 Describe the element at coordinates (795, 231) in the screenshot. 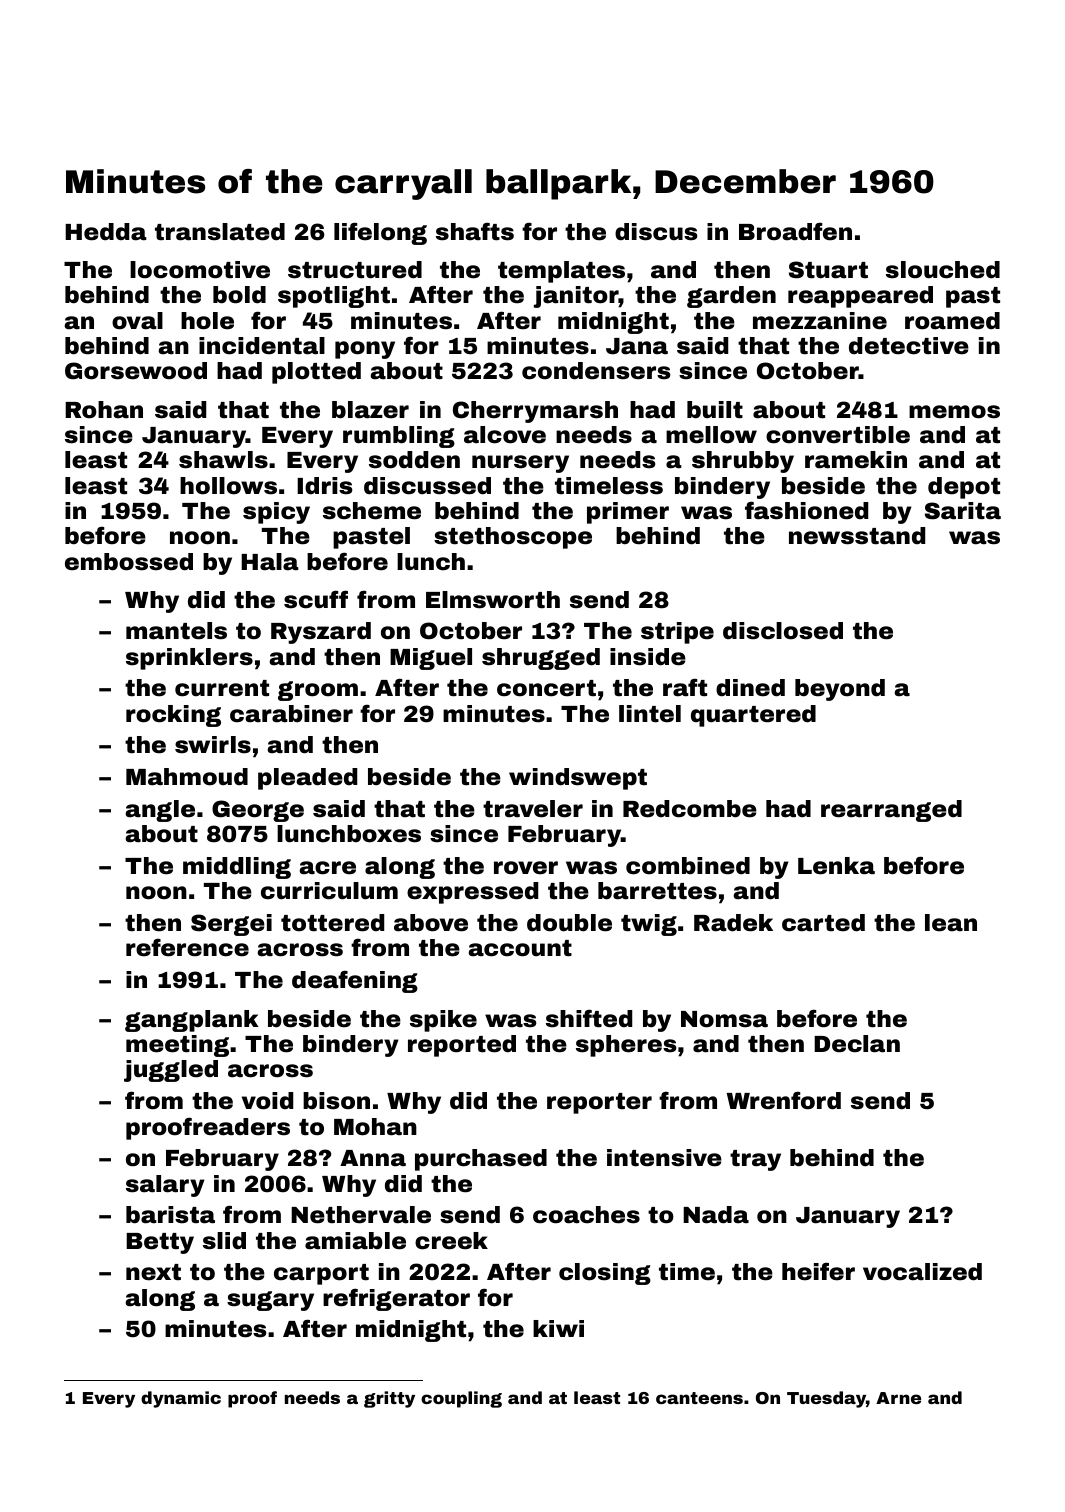

I see `Broadfen` at that location.
